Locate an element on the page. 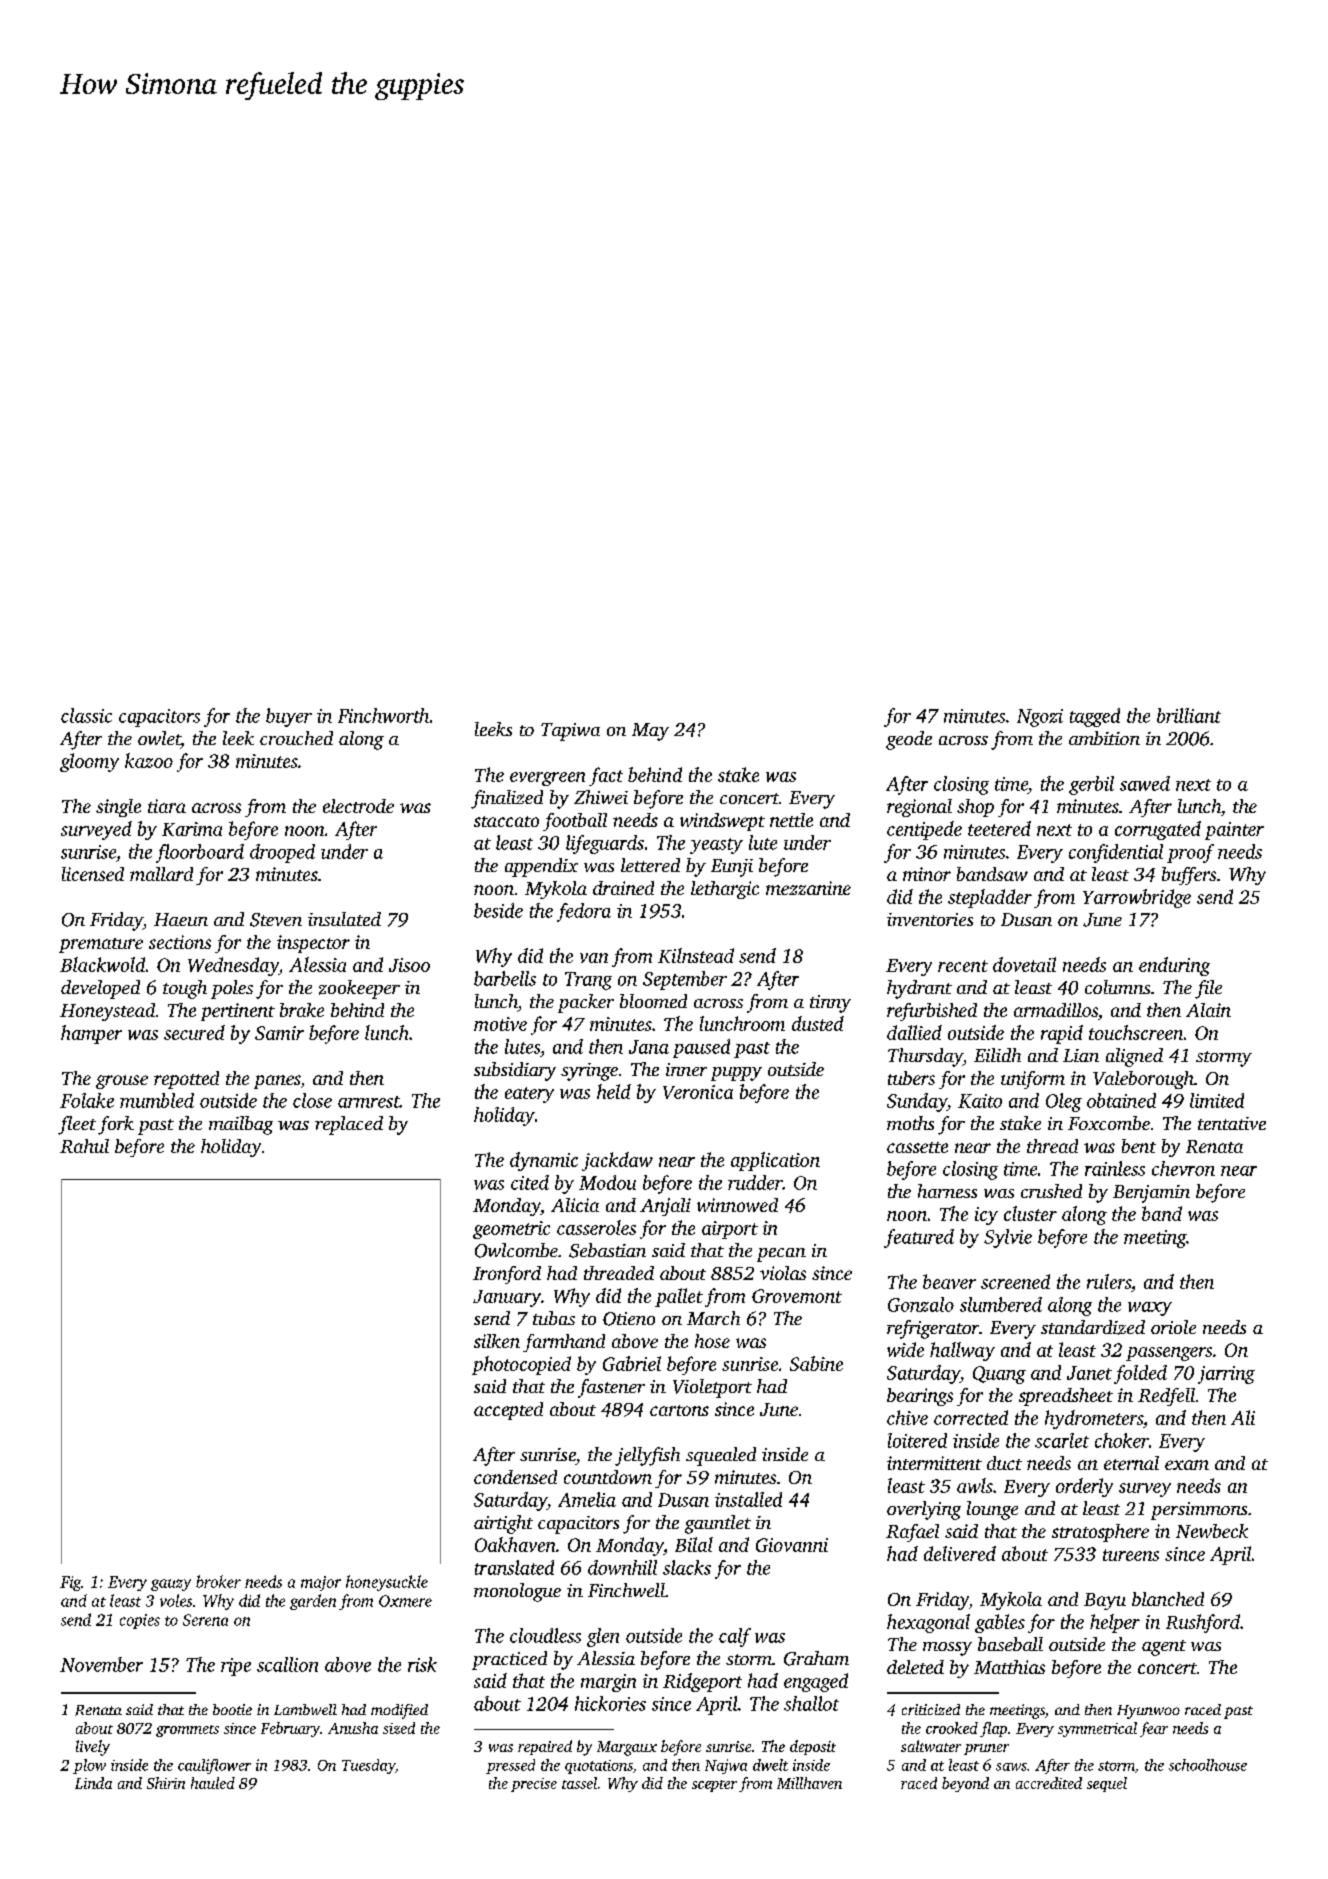 This document has height=1879, width=1328. buyer is located at coordinates (289, 717).
